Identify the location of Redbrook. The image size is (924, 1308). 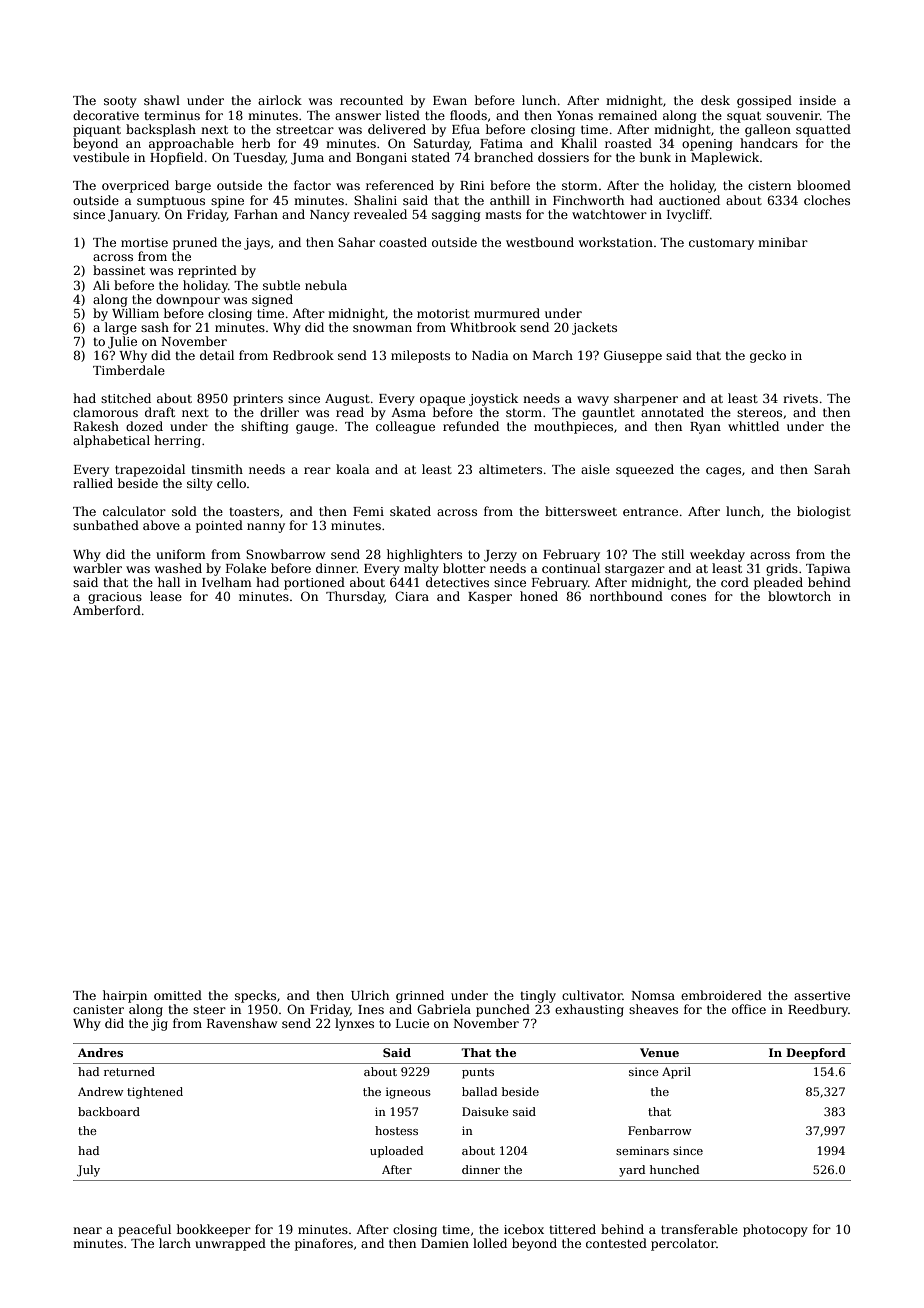
(303, 355).
